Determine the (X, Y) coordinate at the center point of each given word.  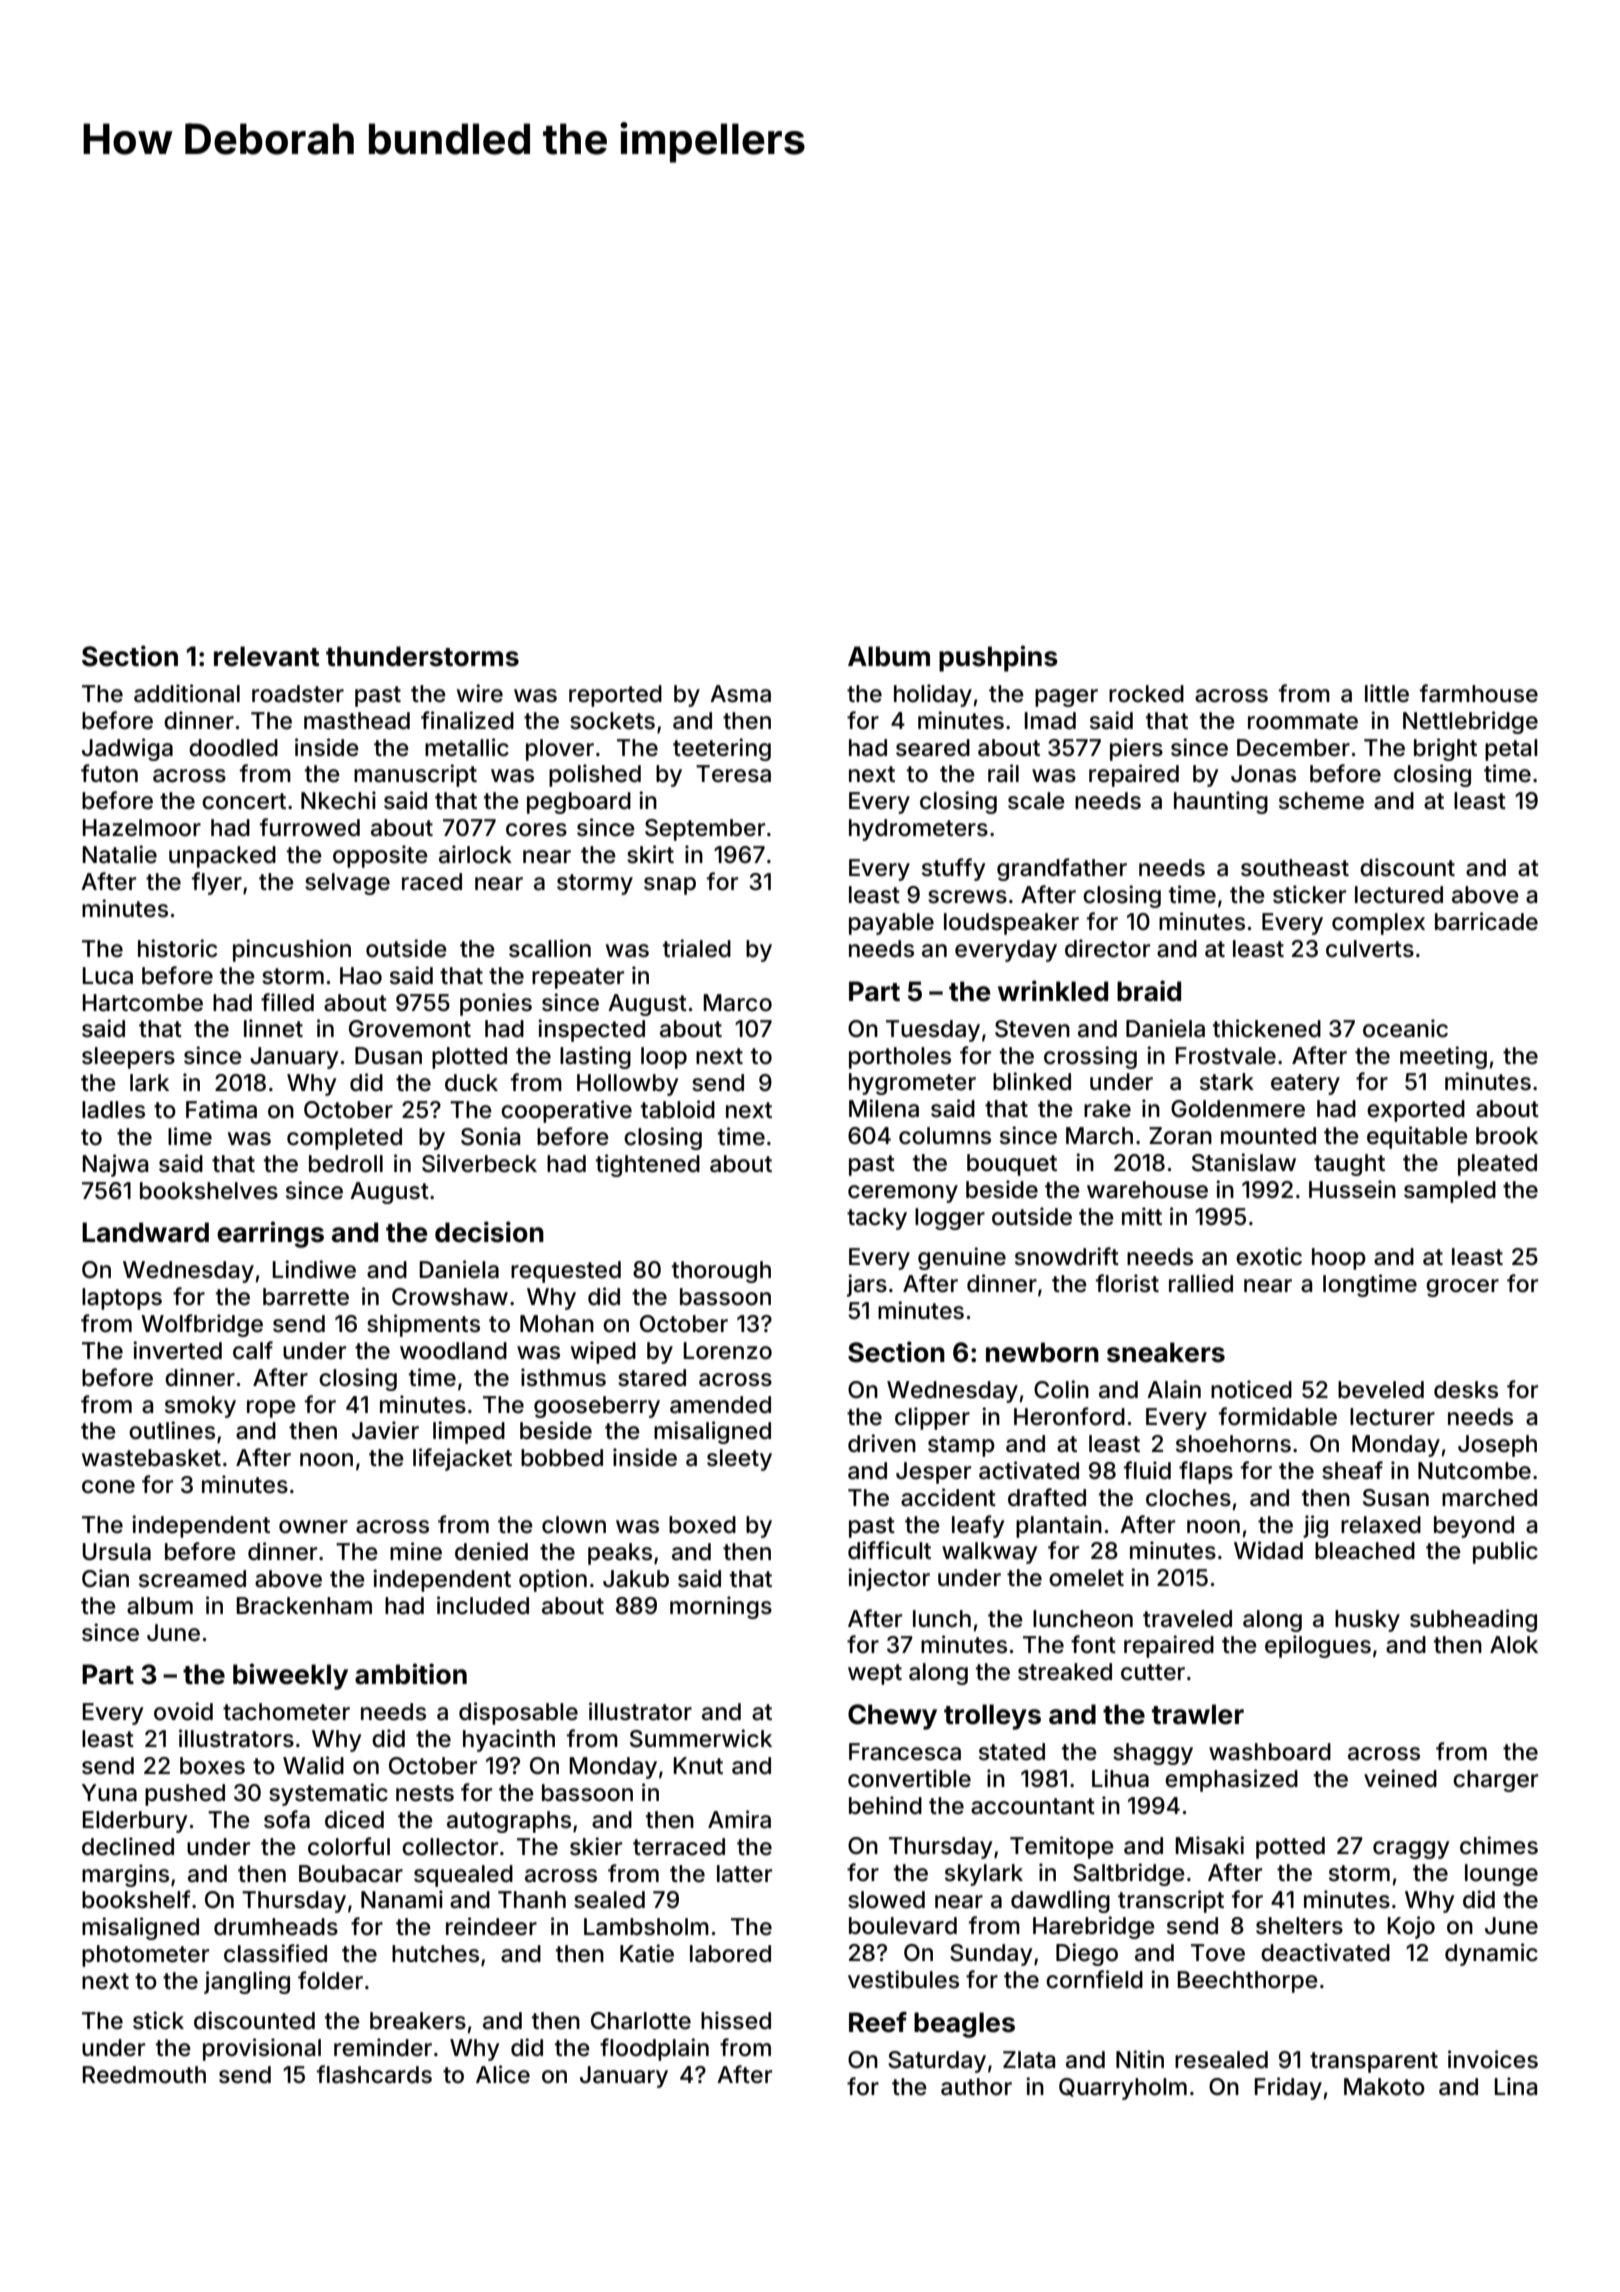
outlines (172, 1430)
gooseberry (597, 1407)
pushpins (998, 658)
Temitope (1062, 1847)
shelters (1299, 1926)
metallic (467, 747)
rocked (1146, 694)
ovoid (183, 1711)
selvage (347, 884)
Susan (1396, 1498)
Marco (738, 1003)
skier (596, 1846)
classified (275, 1953)
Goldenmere (1238, 1109)
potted (1290, 1848)
